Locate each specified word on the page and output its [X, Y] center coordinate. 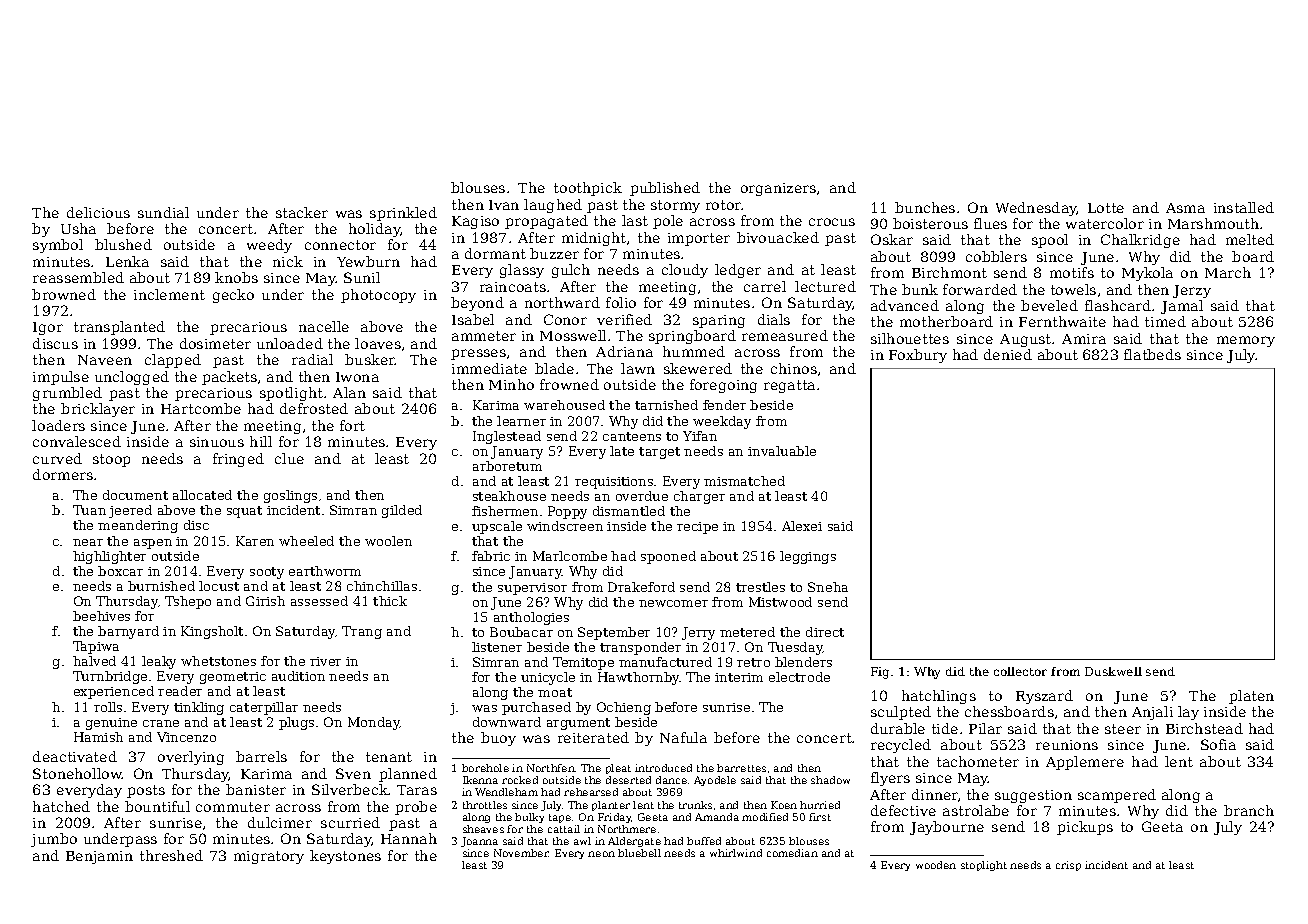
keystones [345, 857]
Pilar [985, 728]
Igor [48, 328]
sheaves [483, 829]
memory [1246, 341]
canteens [632, 436]
